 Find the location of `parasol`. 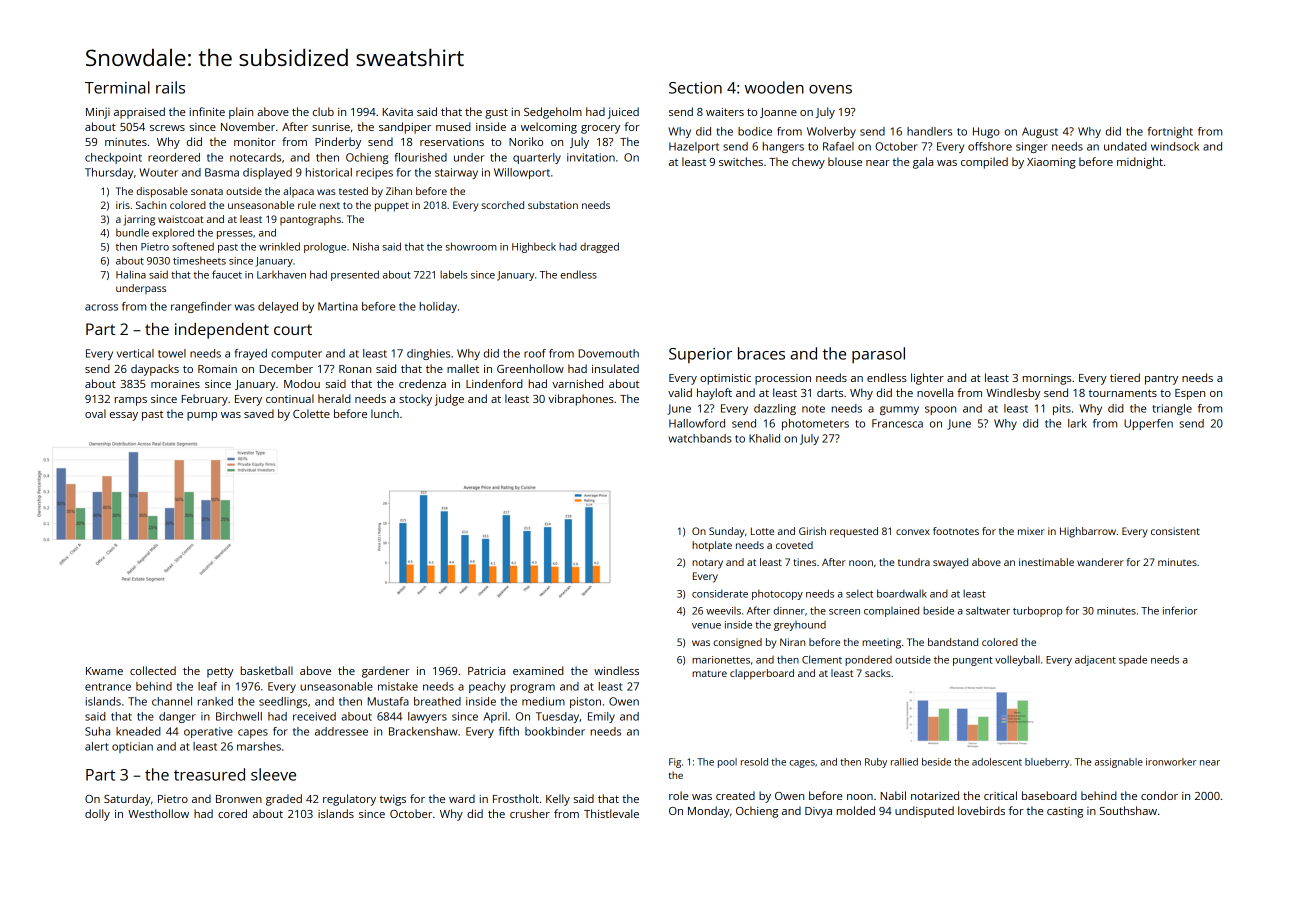

parasol is located at coordinates (878, 355).
